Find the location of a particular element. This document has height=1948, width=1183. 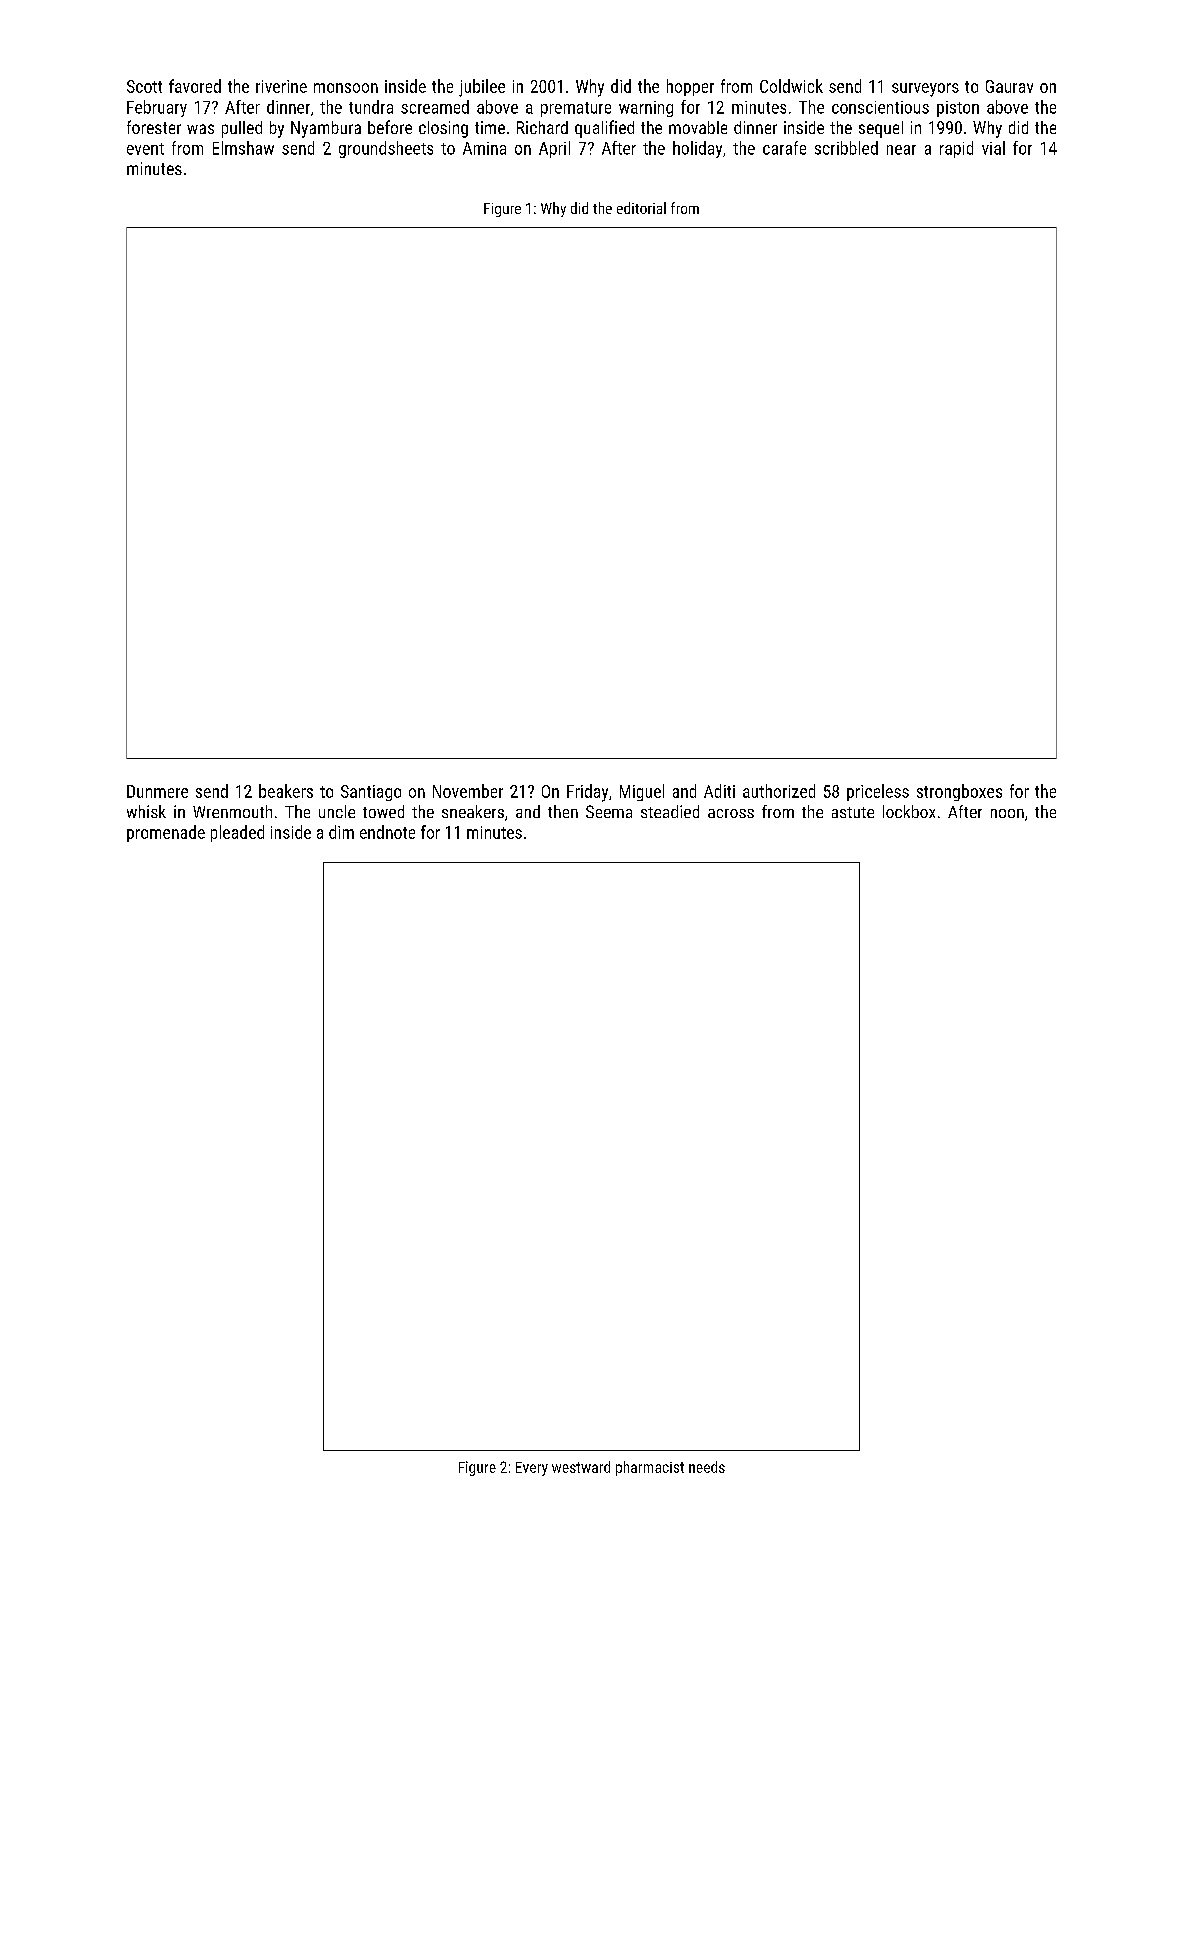

needs is located at coordinates (707, 1467).
